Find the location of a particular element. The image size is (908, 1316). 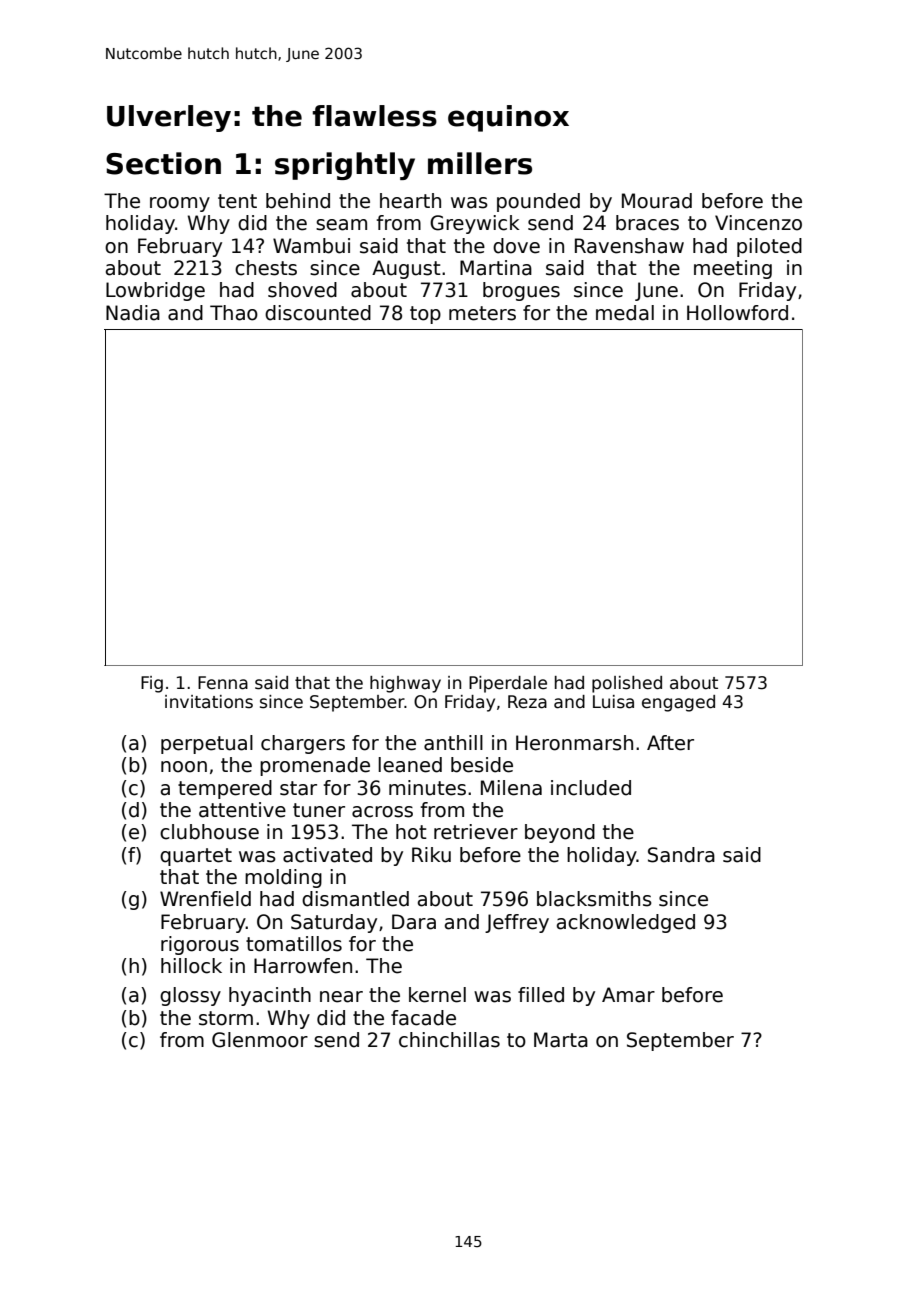

Mourad is located at coordinates (657, 201).
